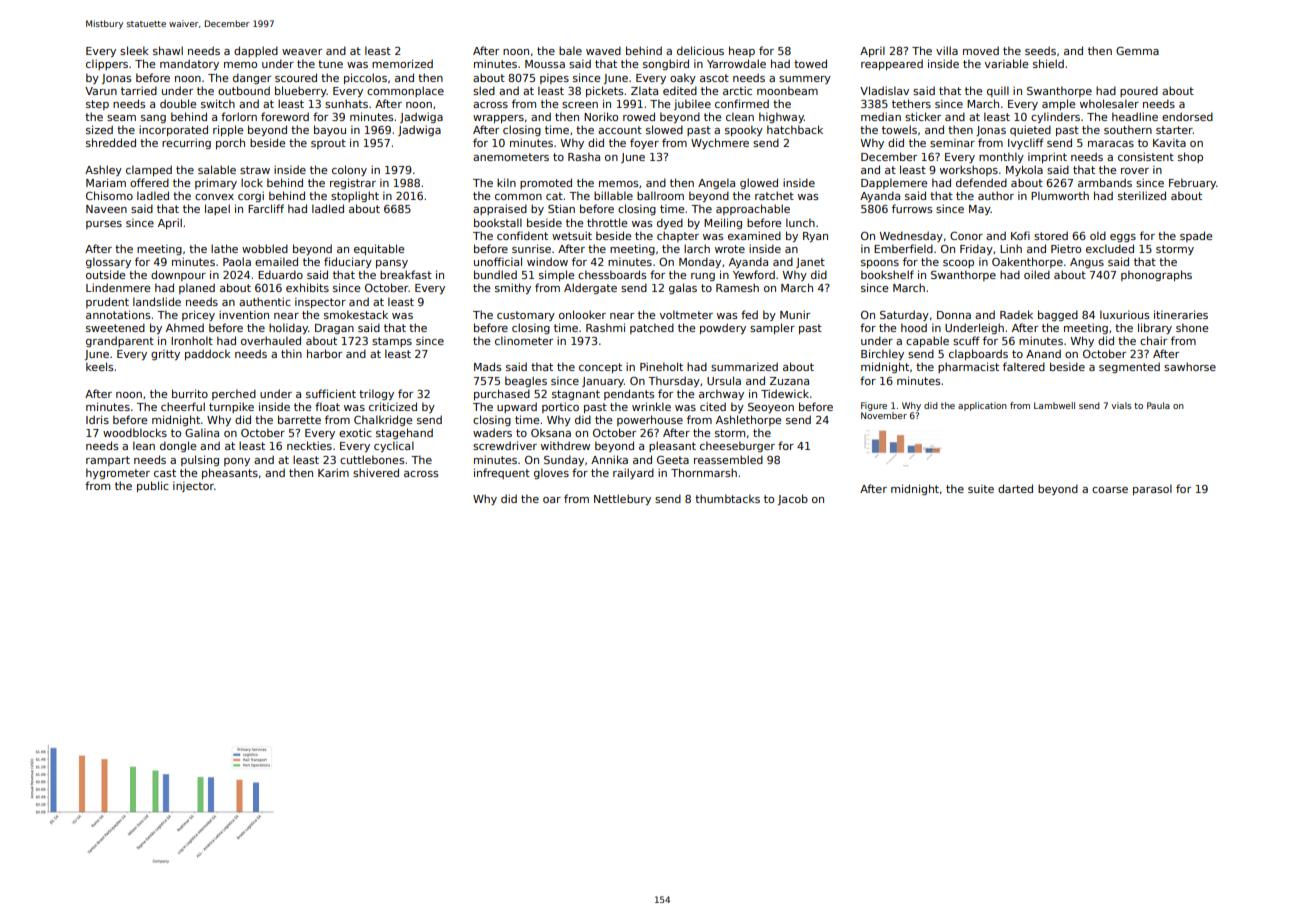 The image size is (1308, 924). What do you see at coordinates (1055, 117) in the screenshot?
I see `cylinders` at bounding box center [1055, 117].
